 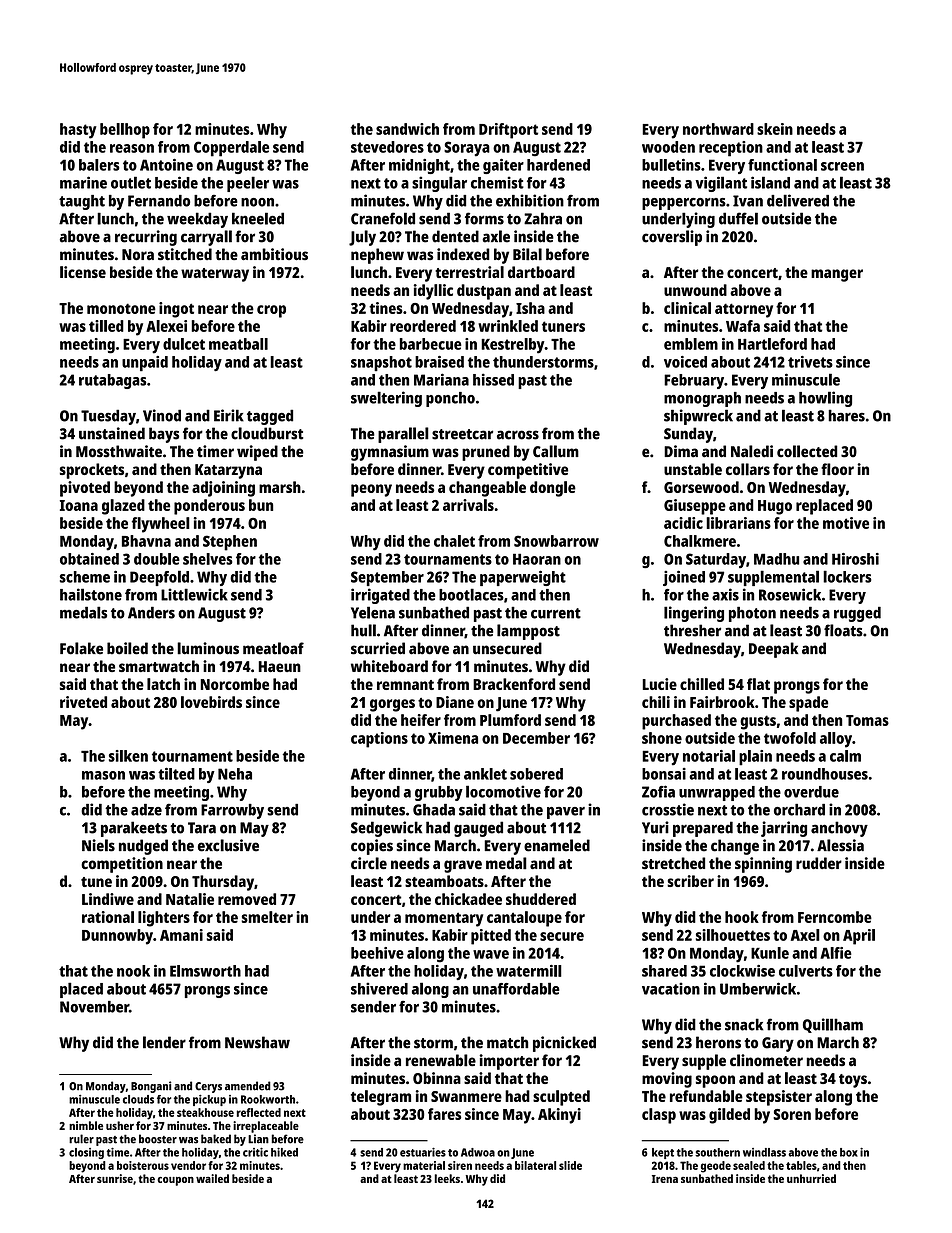 I want to click on shelves, so click(x=208, y=559).
